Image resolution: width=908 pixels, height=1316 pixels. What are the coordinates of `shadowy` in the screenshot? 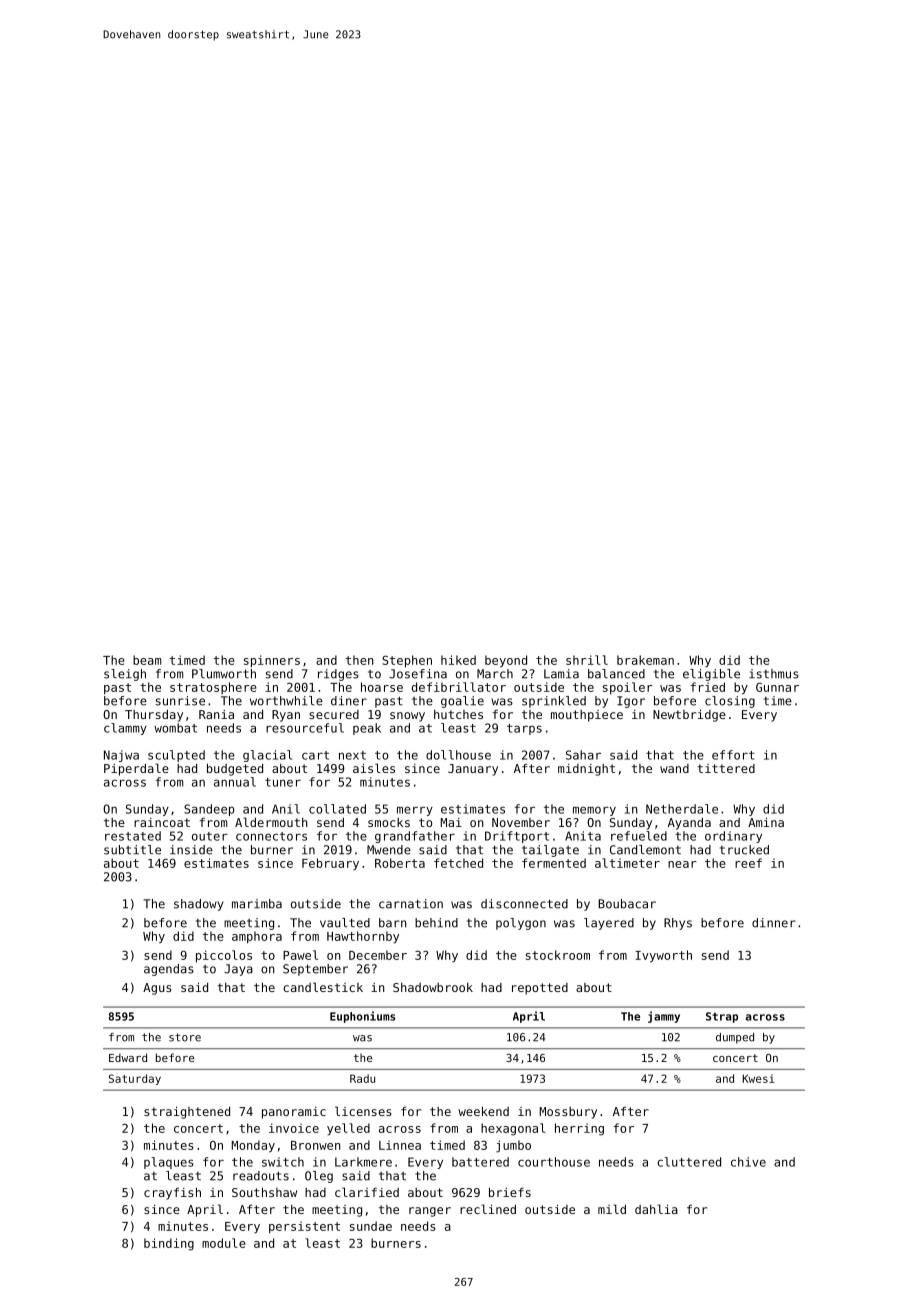 It's located at (198, 905).
